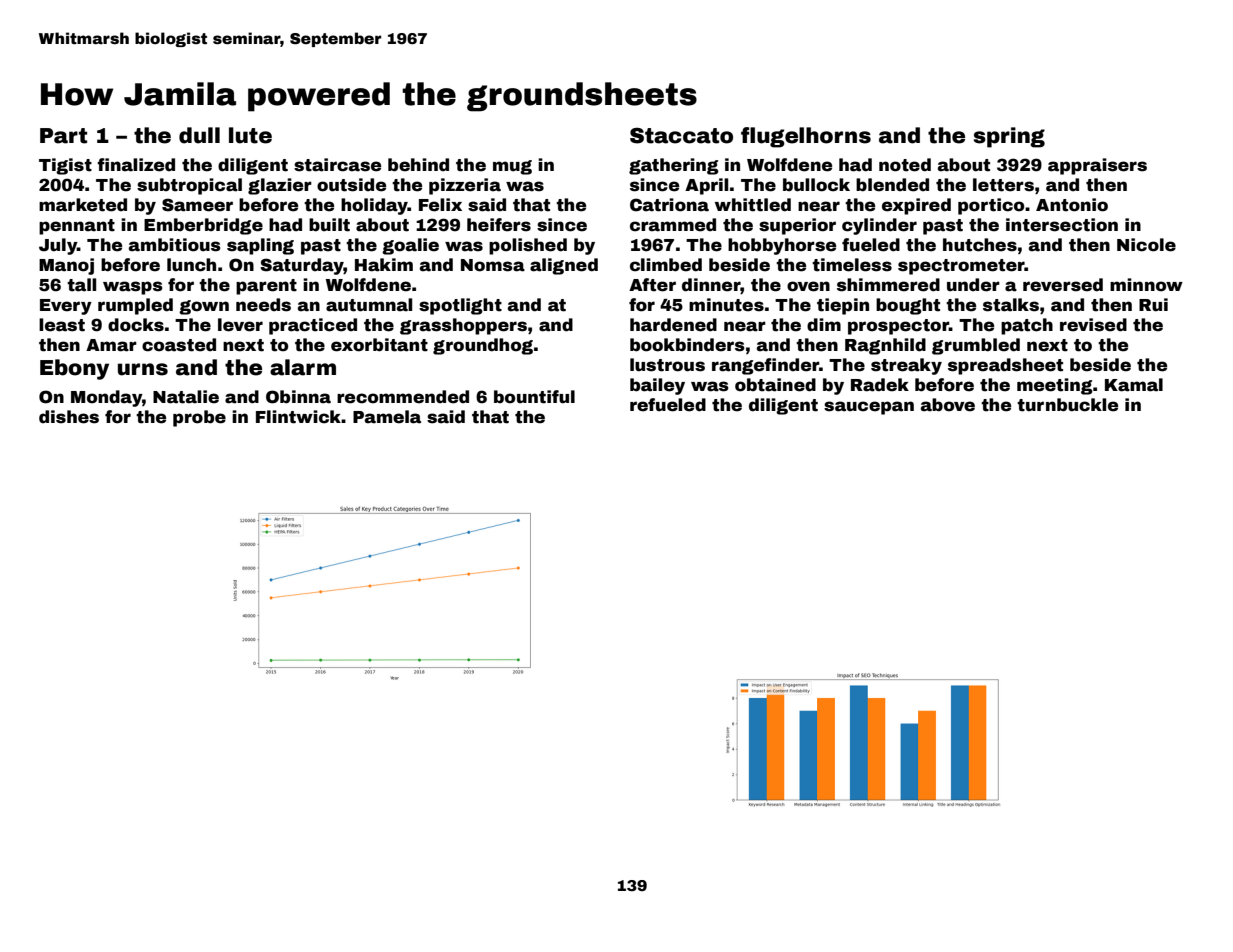 This screenshot has width=1233, height=952. Describe the element at coordinates (1097, 166) in the screenshot. I see `appraisers` at that location.
